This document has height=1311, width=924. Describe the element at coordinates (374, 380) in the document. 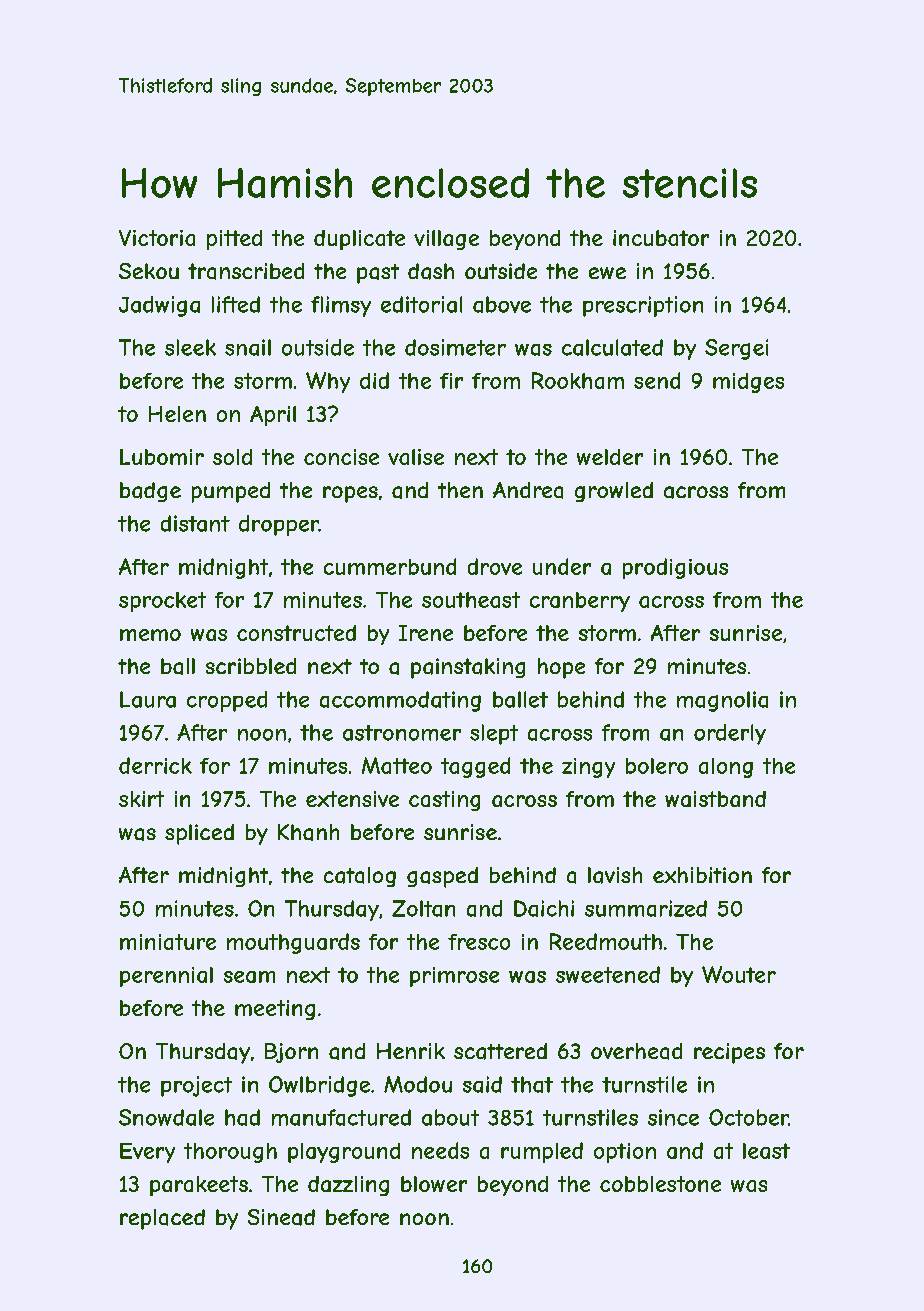

I see `did` at that location.
